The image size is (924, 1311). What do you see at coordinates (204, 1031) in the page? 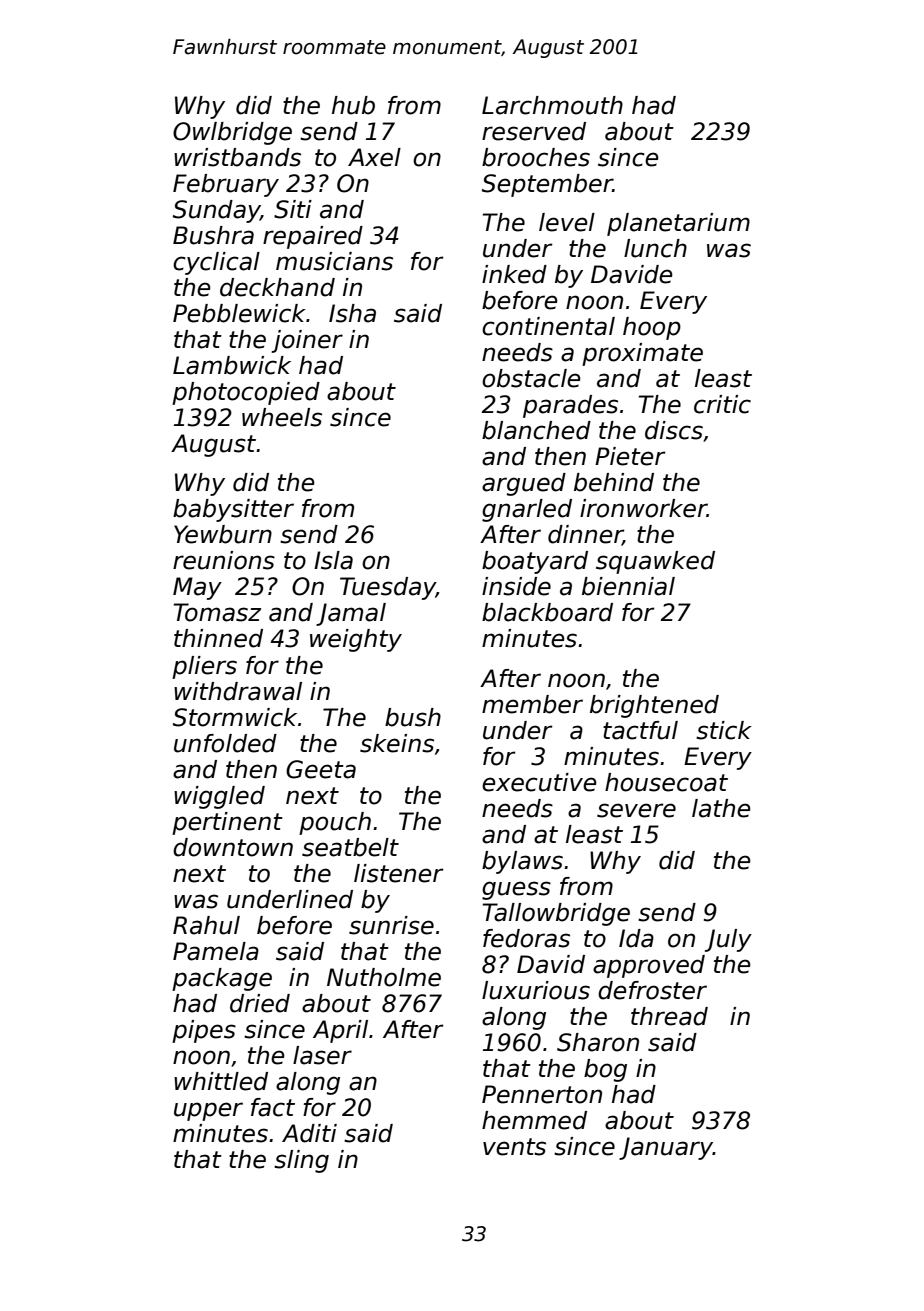
I see `pipes` at bounding box center [204, 1031].
